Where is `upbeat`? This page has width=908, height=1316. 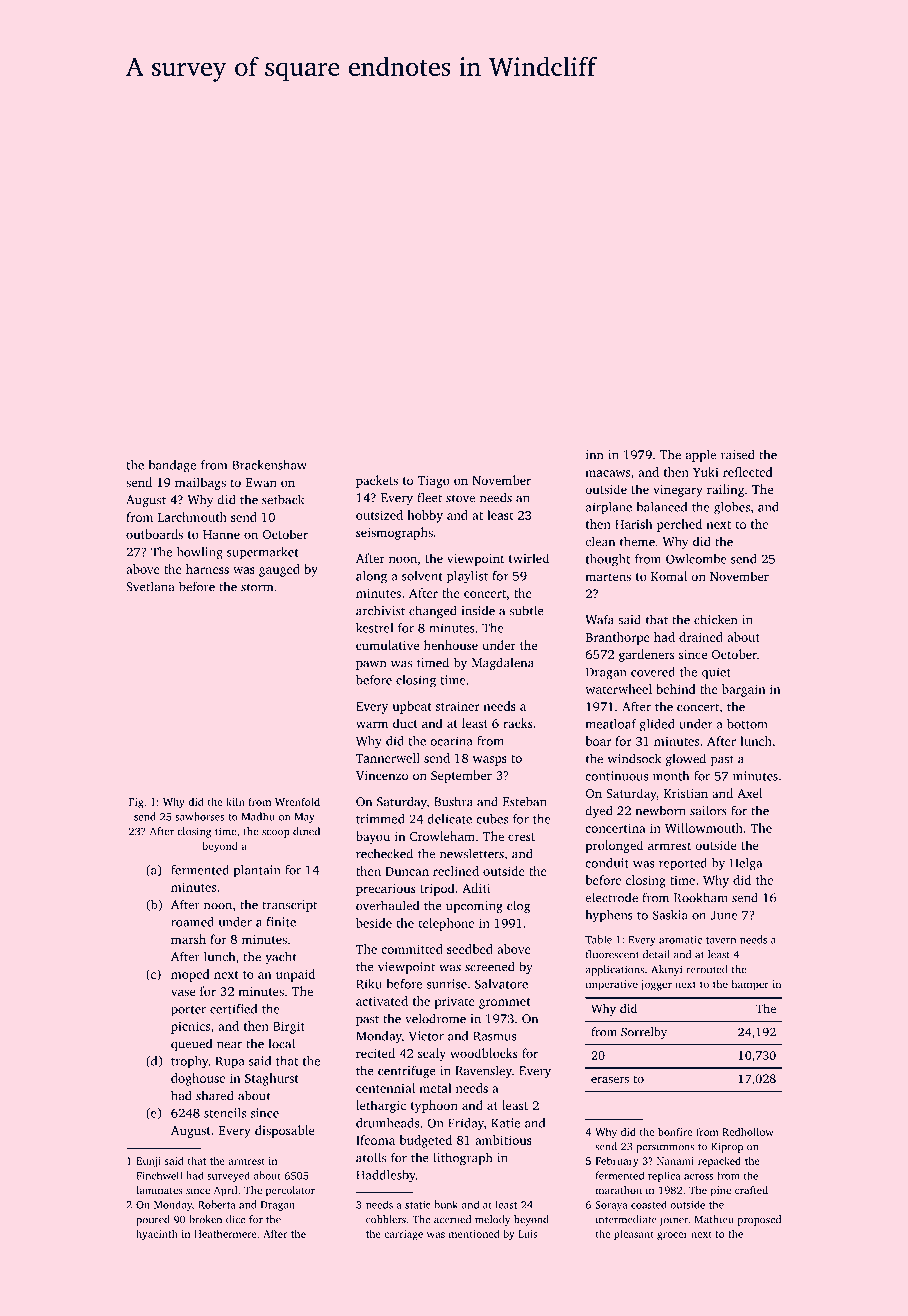
upbeat is located at coordinates (412, 707).
